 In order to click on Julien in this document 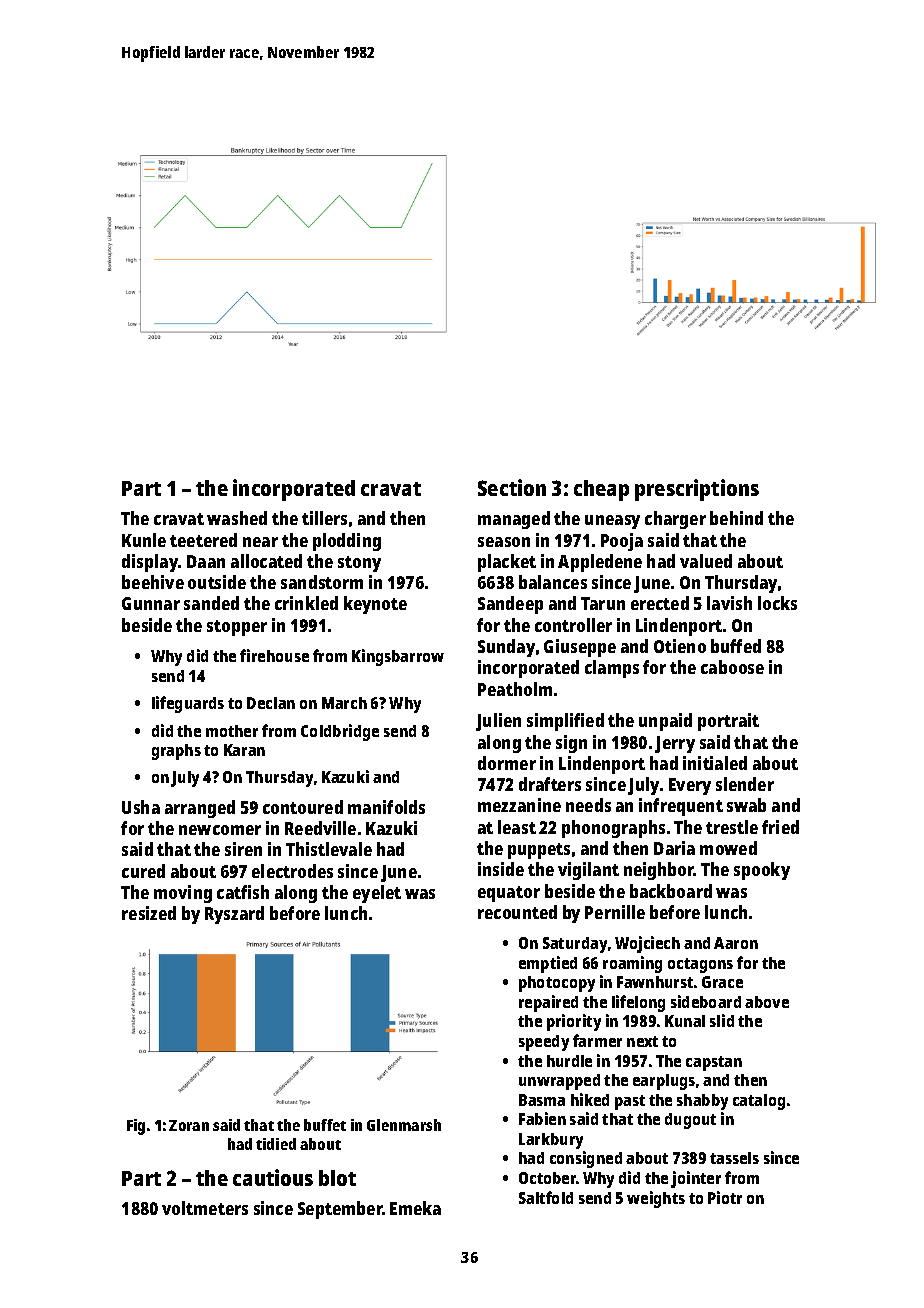, I will do `click(498, 722)`.
